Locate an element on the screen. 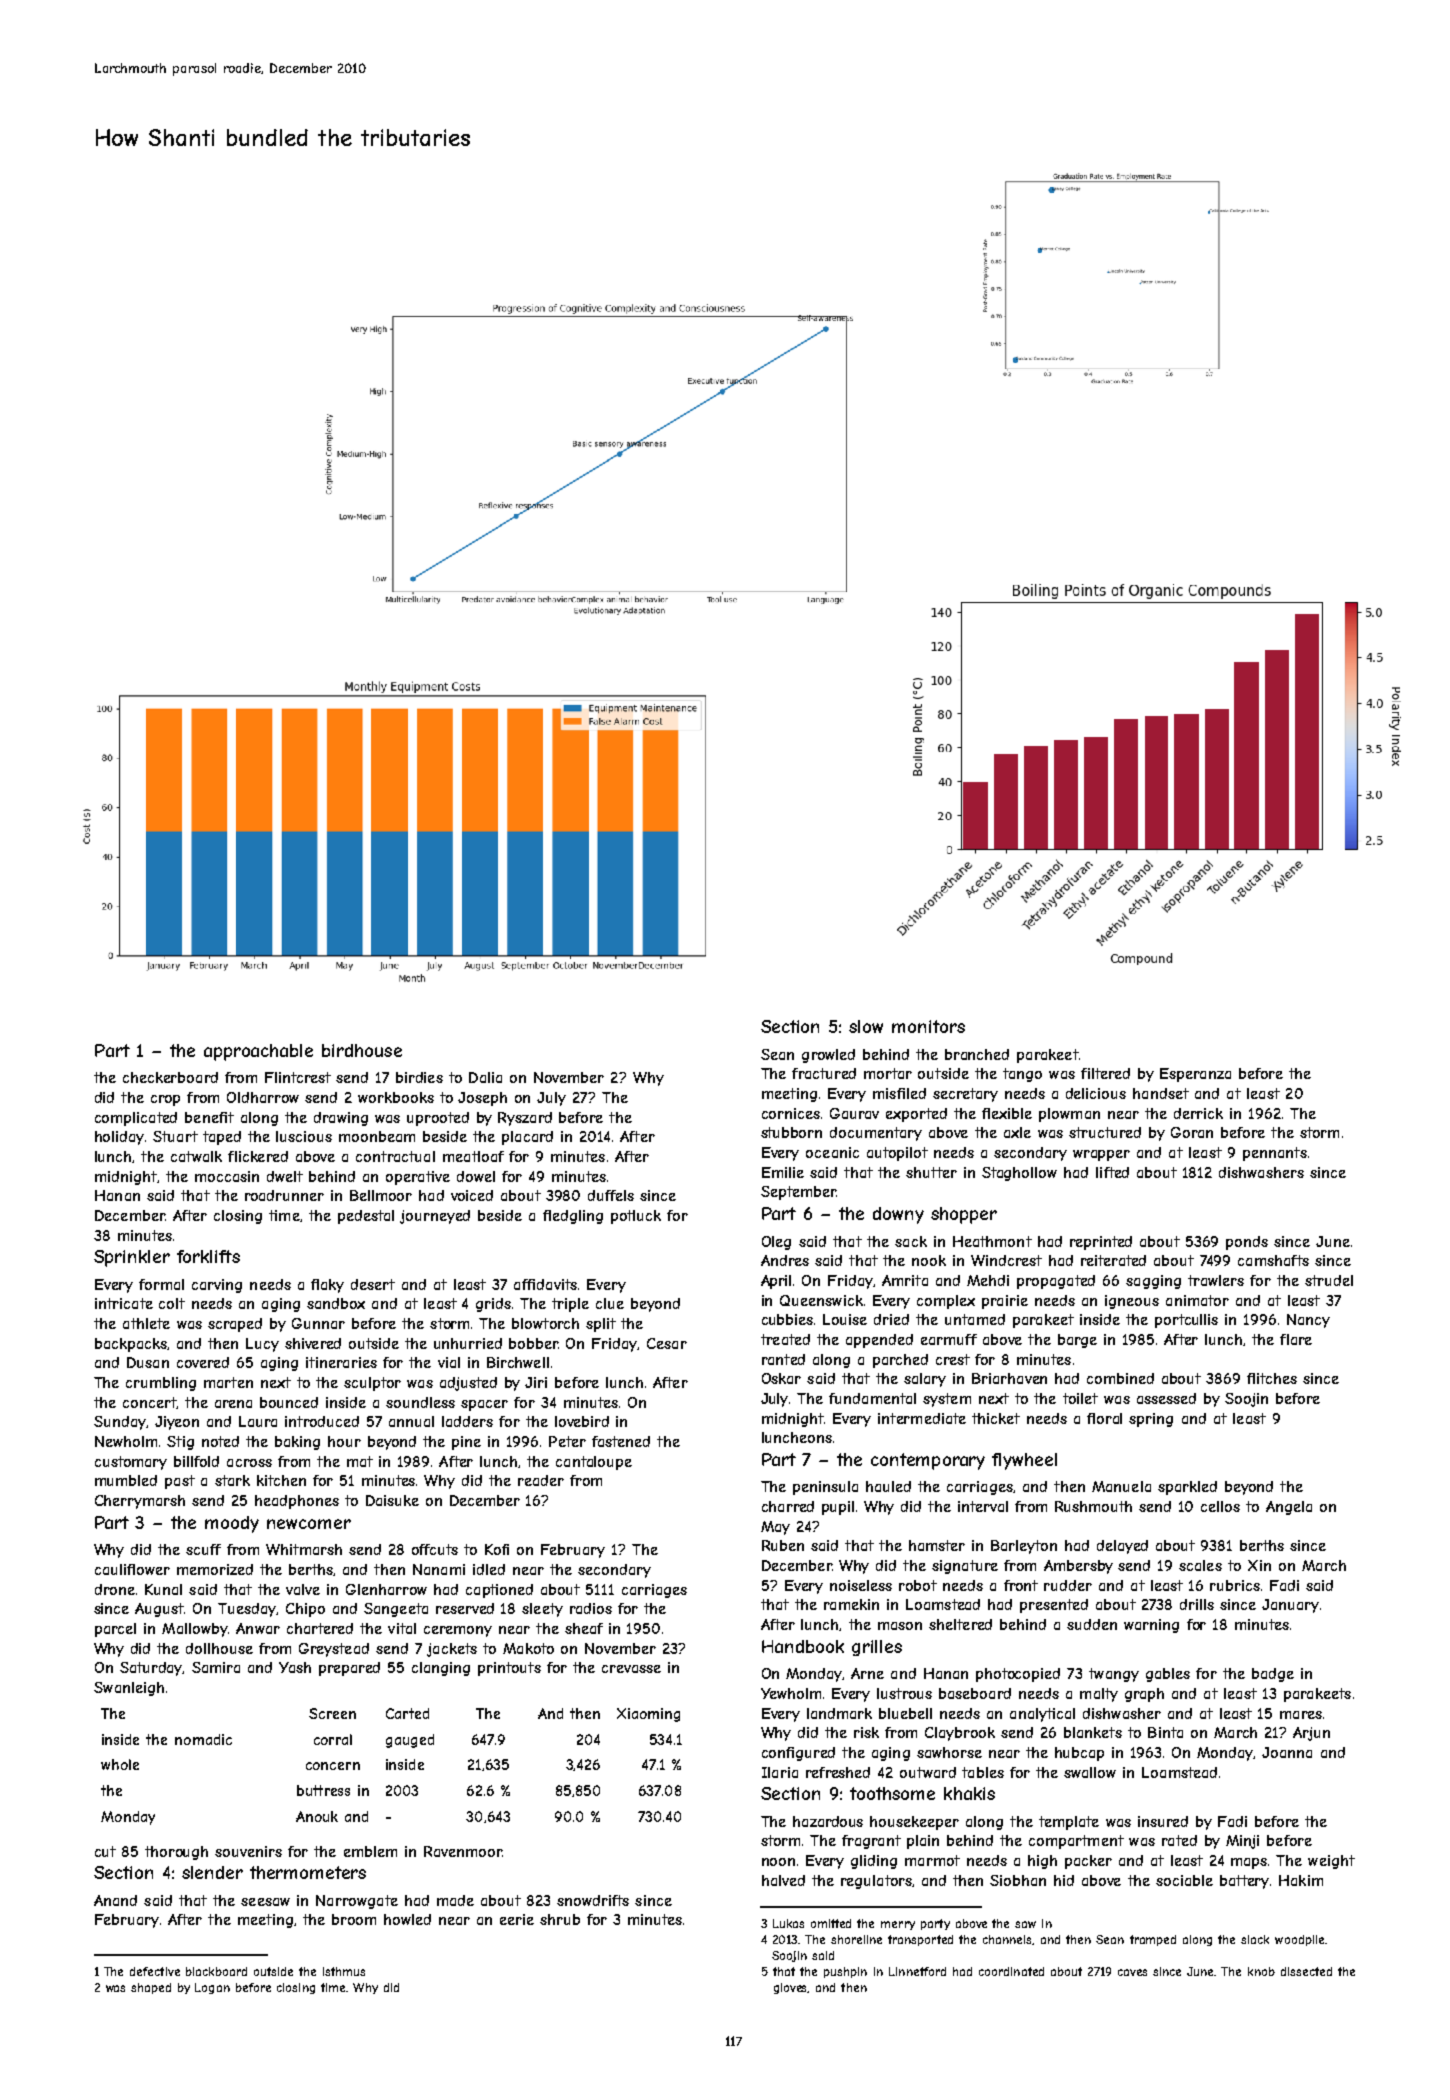  swallow is located at coordinates (1090, 1772).
